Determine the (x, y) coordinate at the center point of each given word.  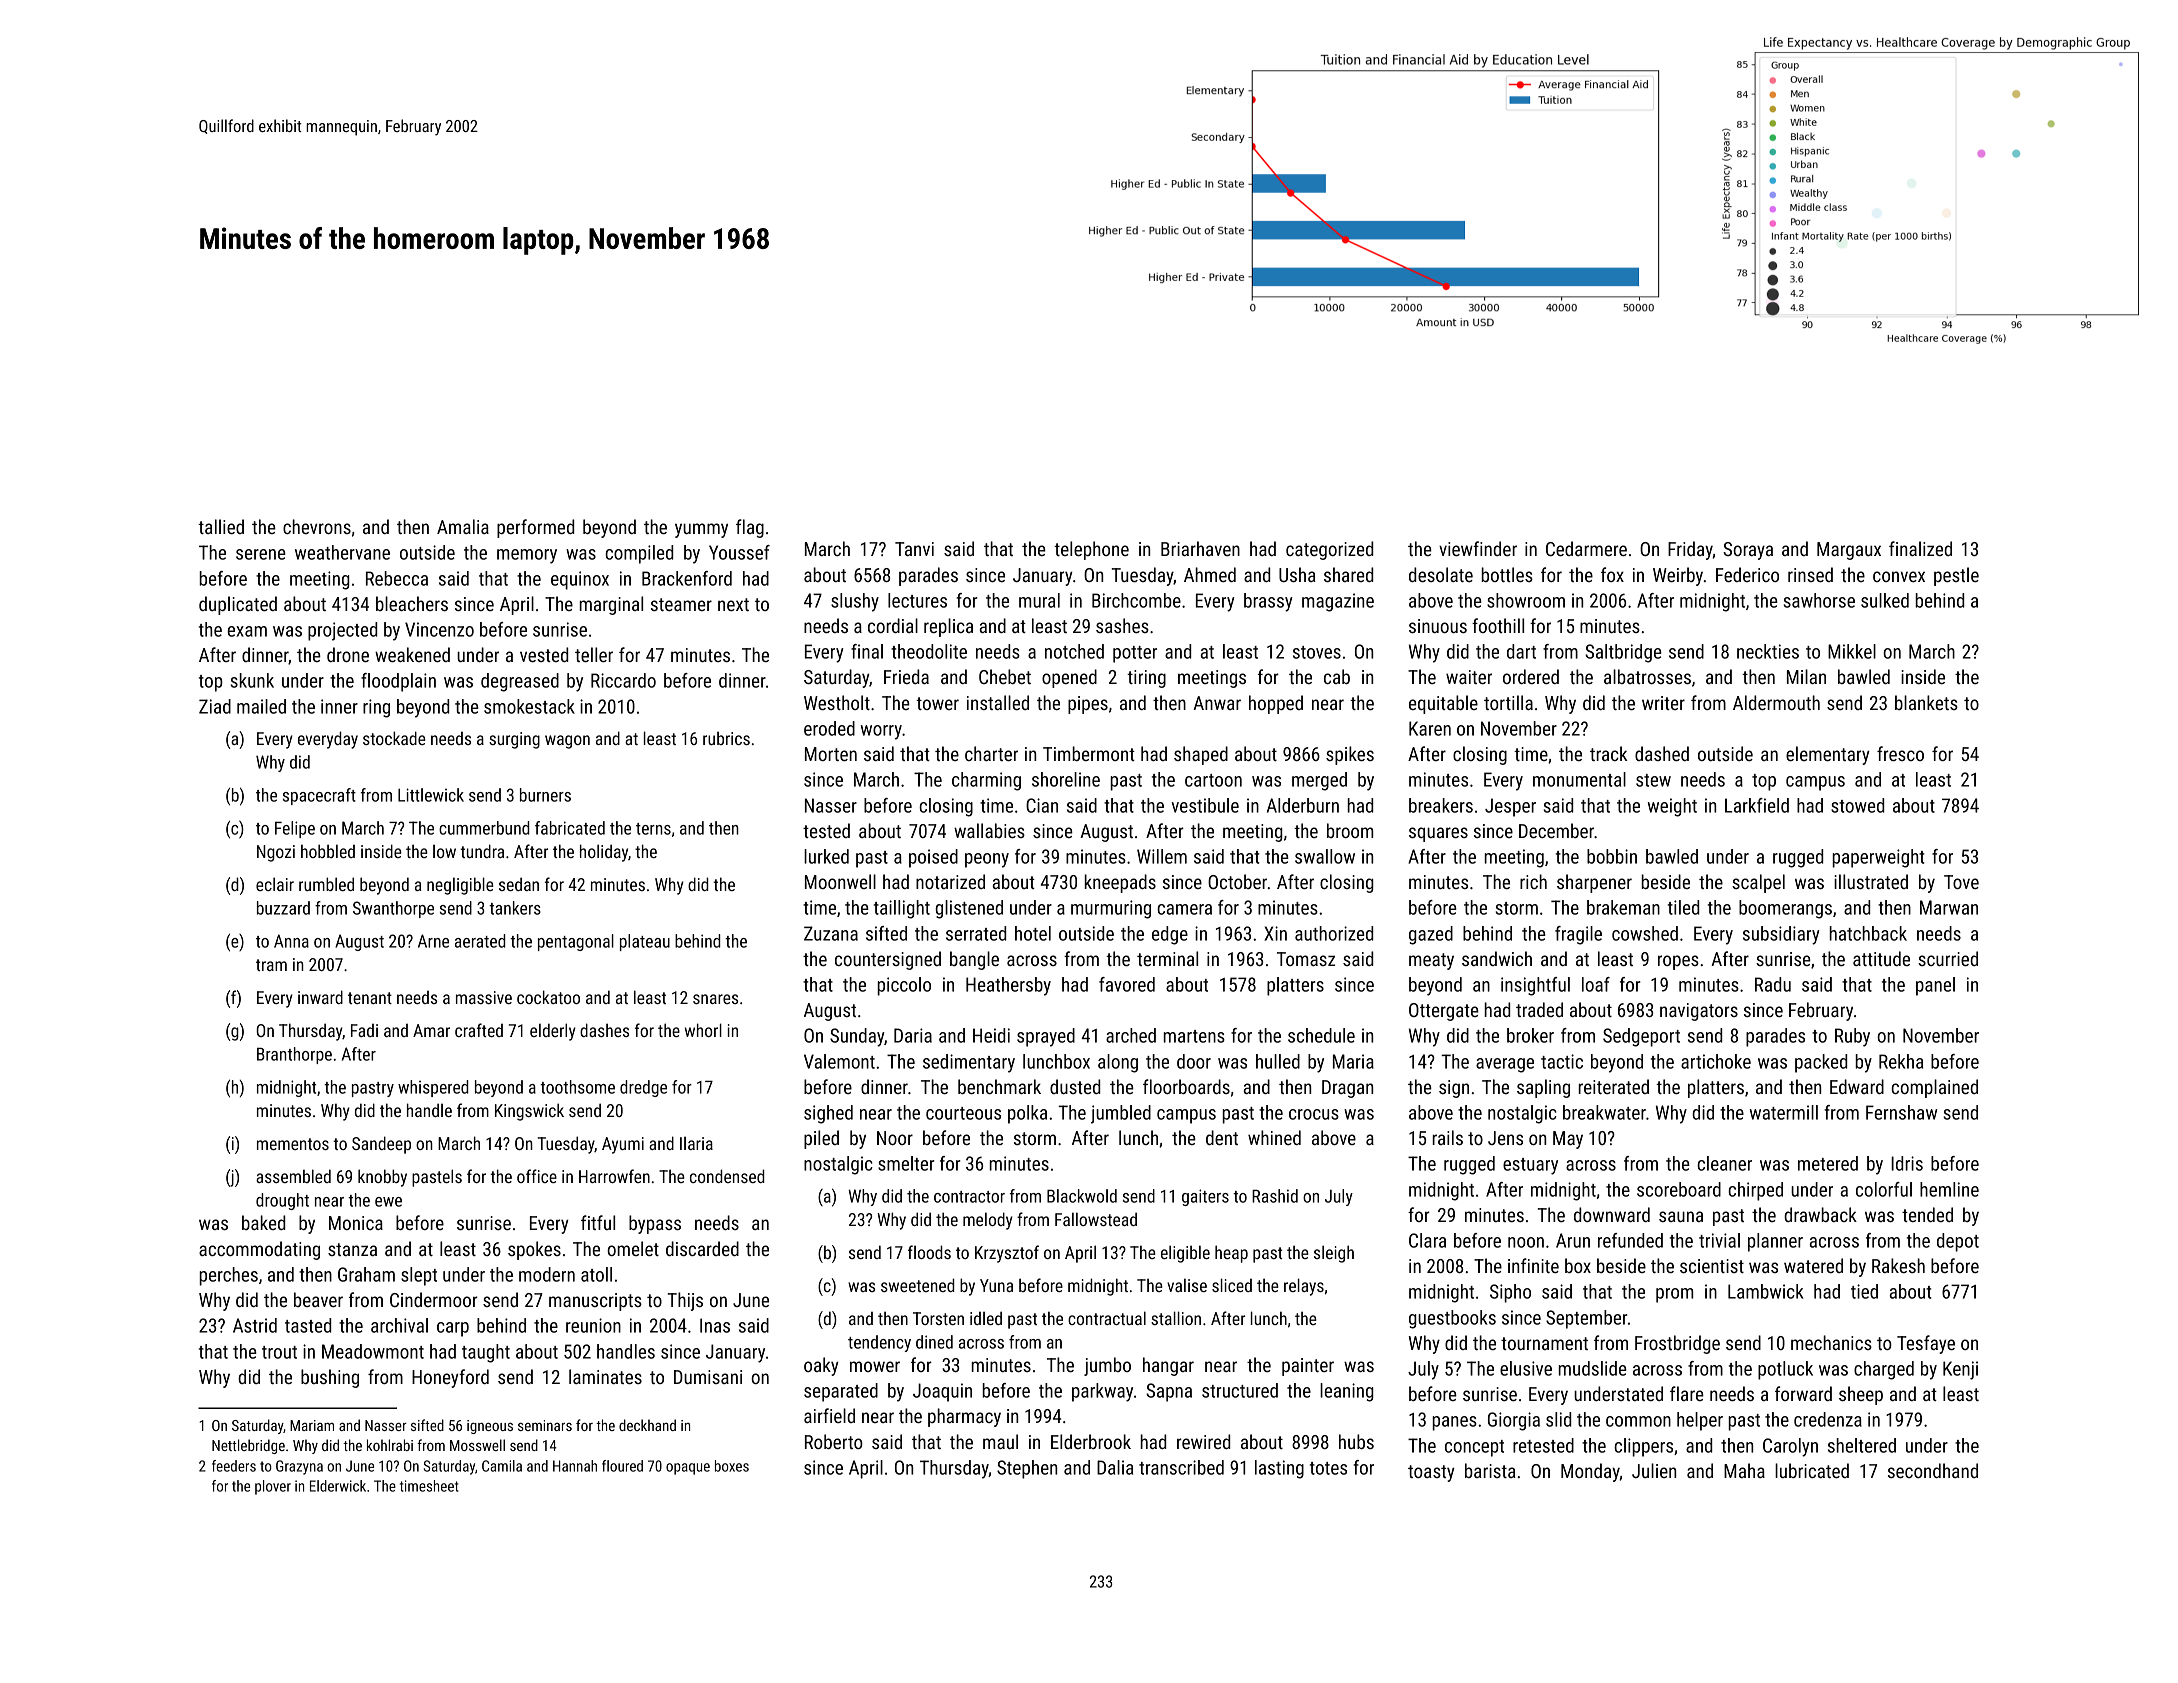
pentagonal (576, 942)
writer (1663, 703)
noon (1526, 1242)
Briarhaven (1200, 548)
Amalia (463, 526)
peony (987, 860)
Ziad (215, 706)
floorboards (1186, 1086)
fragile (1578, 935)
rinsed (1810, 574)
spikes (1350, 755)
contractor (969, 1197)
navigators (1699, 1012)
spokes (534, 1250)
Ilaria (696, 1143)
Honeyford (450, 1378)
